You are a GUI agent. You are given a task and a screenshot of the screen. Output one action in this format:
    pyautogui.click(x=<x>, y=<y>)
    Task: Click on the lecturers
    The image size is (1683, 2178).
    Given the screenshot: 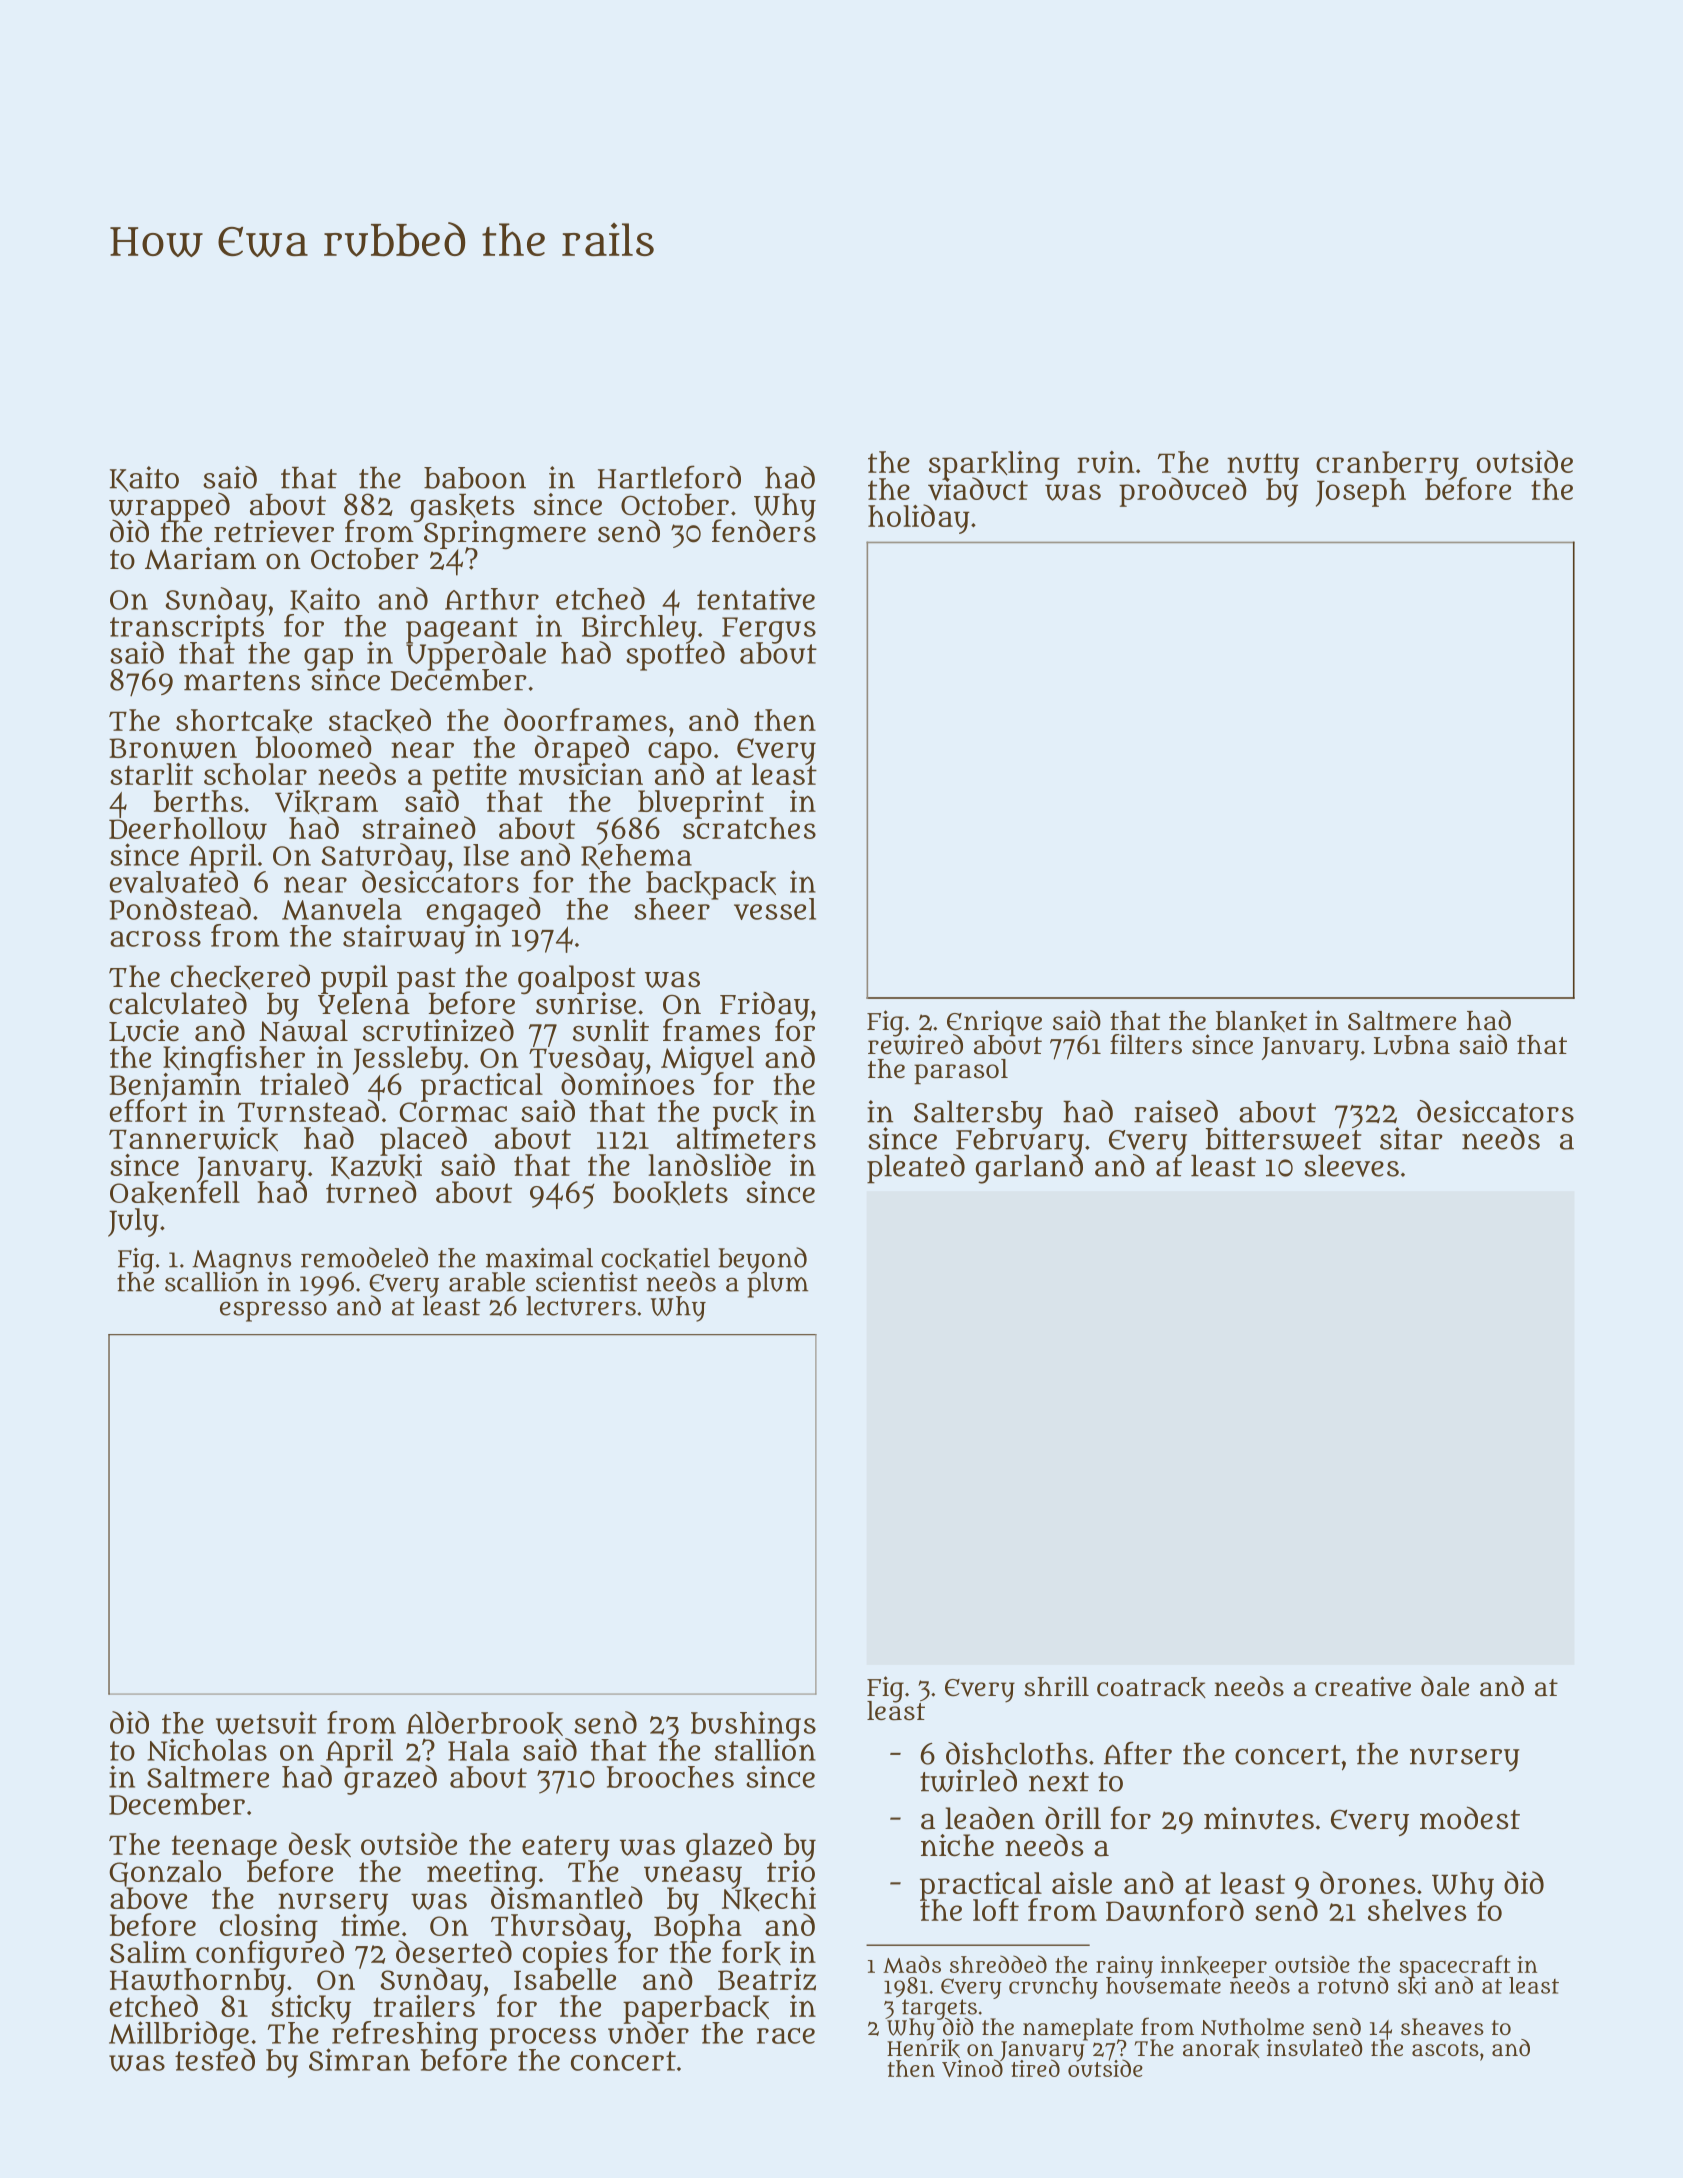 What is the action you would take?
    pyautogui.click(x=581, y=1306)
